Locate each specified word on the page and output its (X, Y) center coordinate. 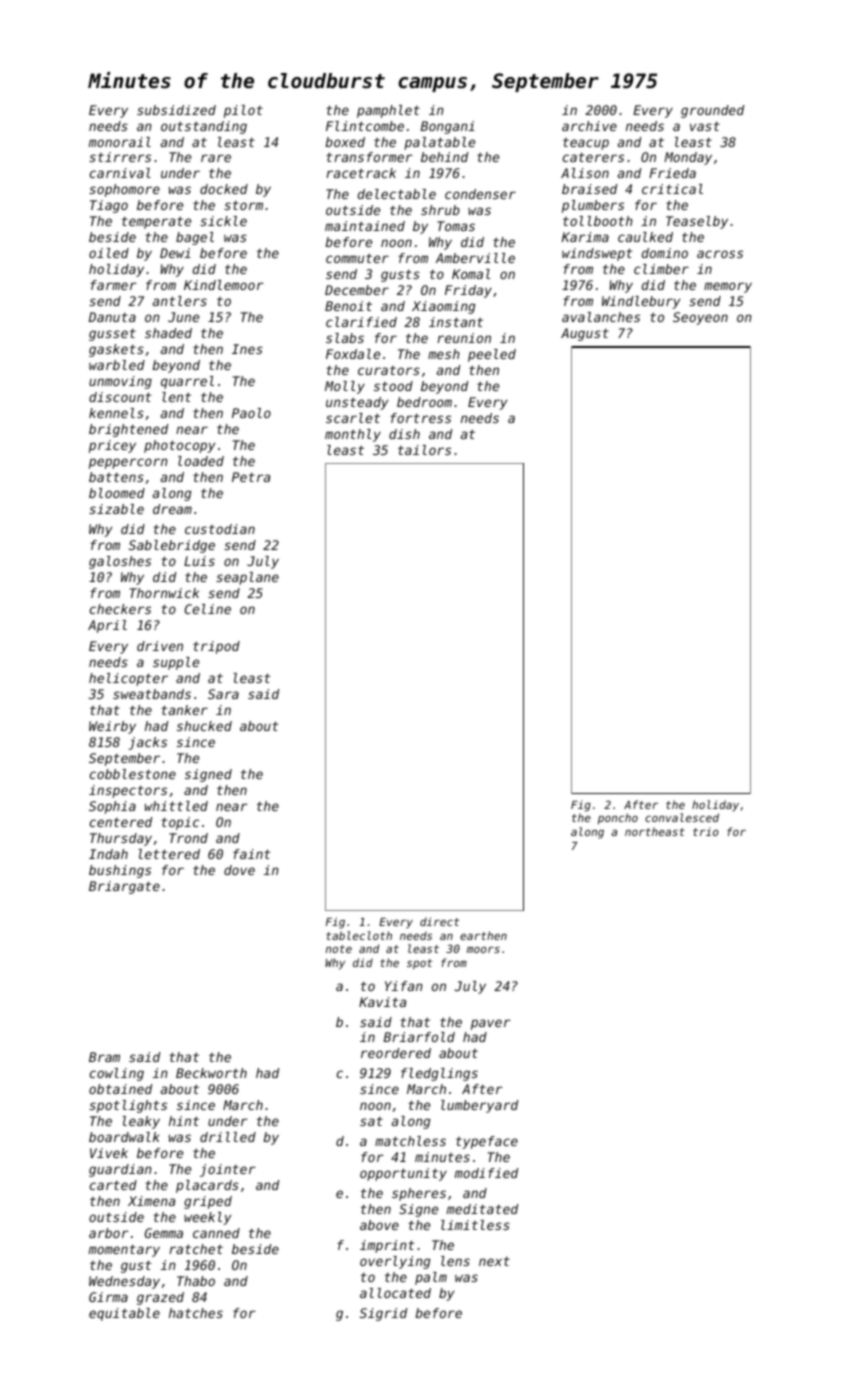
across (720, 254)
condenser (480, 194)
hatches (196, 1313)
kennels (116, 413)
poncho (618, 819)
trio (706, 831)
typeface (487, 1142)
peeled (492, 355)
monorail (120, 142)
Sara (223, 694)
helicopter (128, 679)
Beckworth (211, 1073)
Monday (688, 158)
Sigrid (383, 1314)
